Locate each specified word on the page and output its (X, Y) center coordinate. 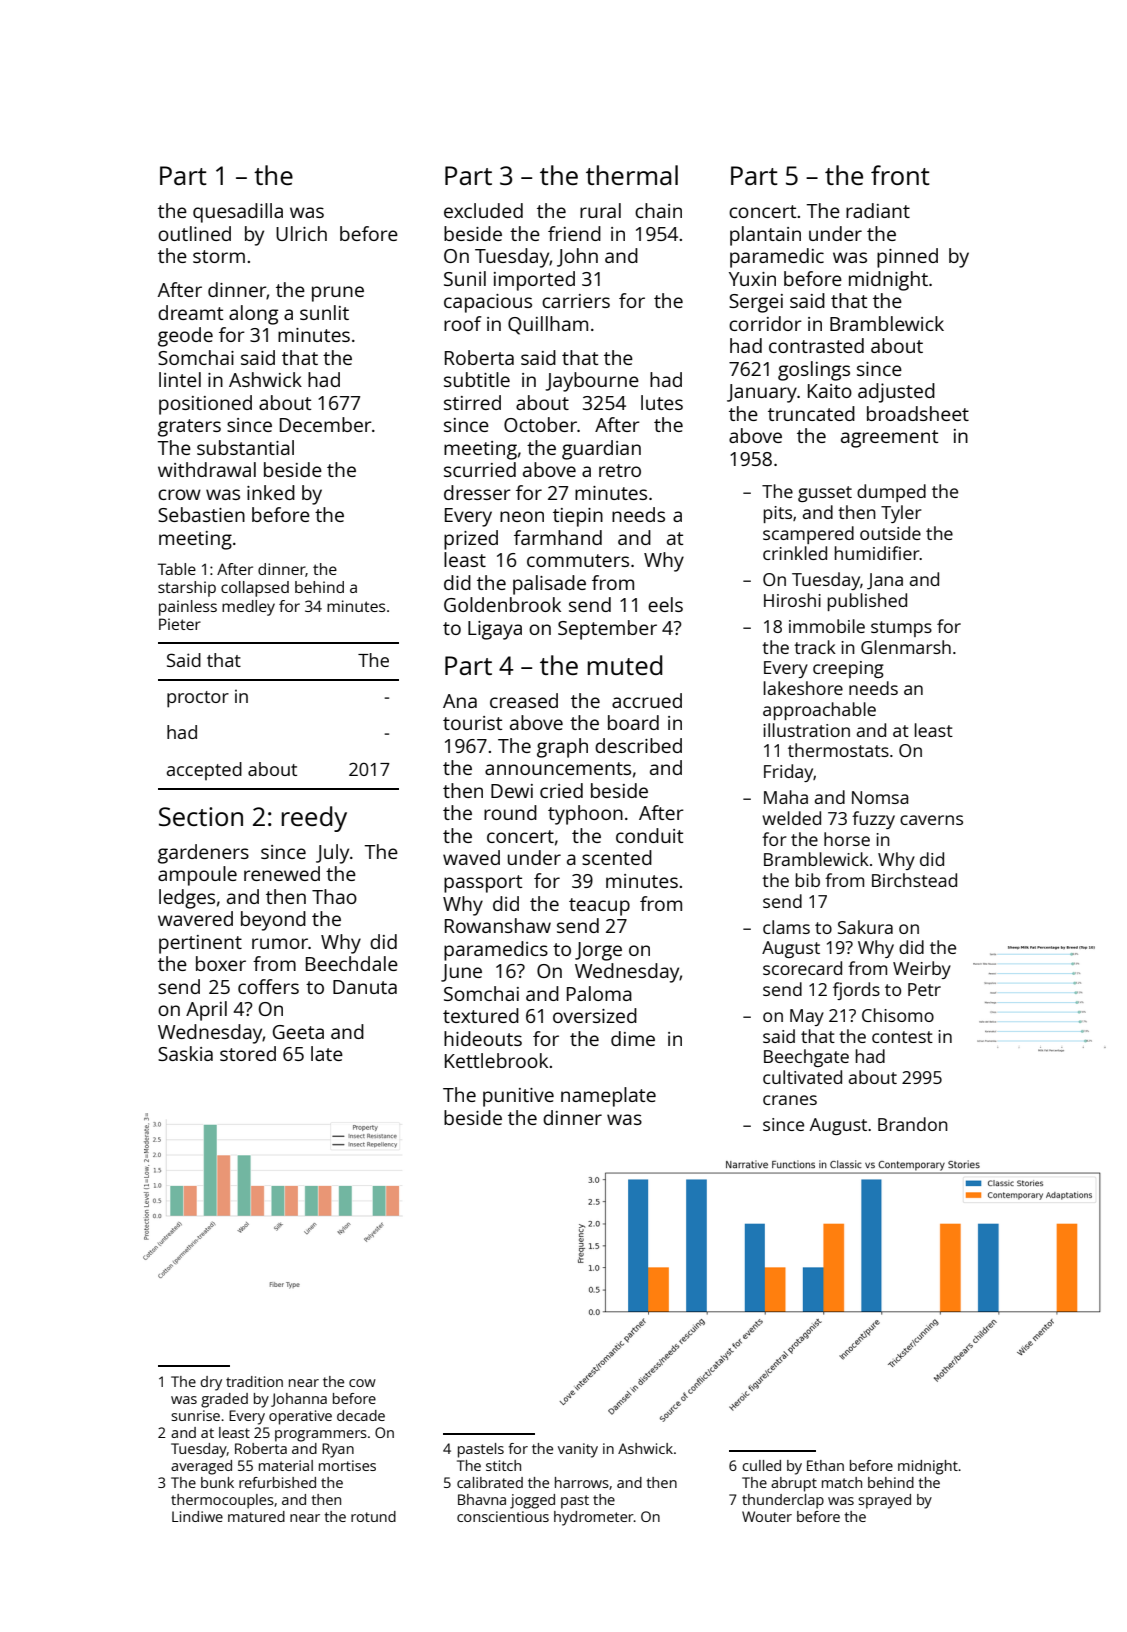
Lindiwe (197, 1516)
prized (471, 540)
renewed (282, 873)
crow (179, 494)
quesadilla (238, 213)
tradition (254, 1381)
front (900, 175)
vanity (578, 1450)
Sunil (465, 278)
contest (902, 1037)
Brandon (913, 1124)
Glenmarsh (906, 647)
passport (483, 884)
